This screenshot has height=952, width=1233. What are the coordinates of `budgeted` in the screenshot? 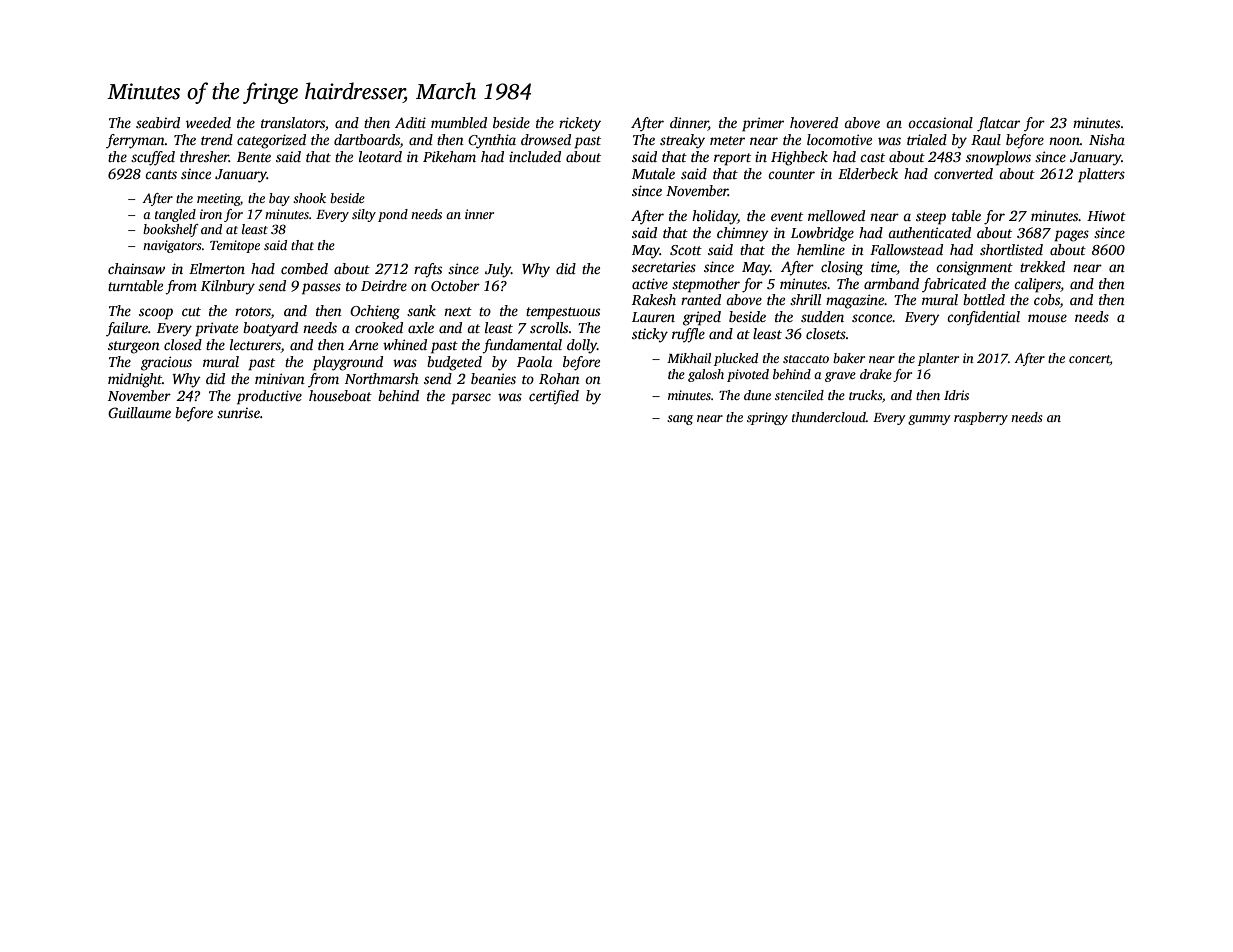 It's located at (454, 363).
